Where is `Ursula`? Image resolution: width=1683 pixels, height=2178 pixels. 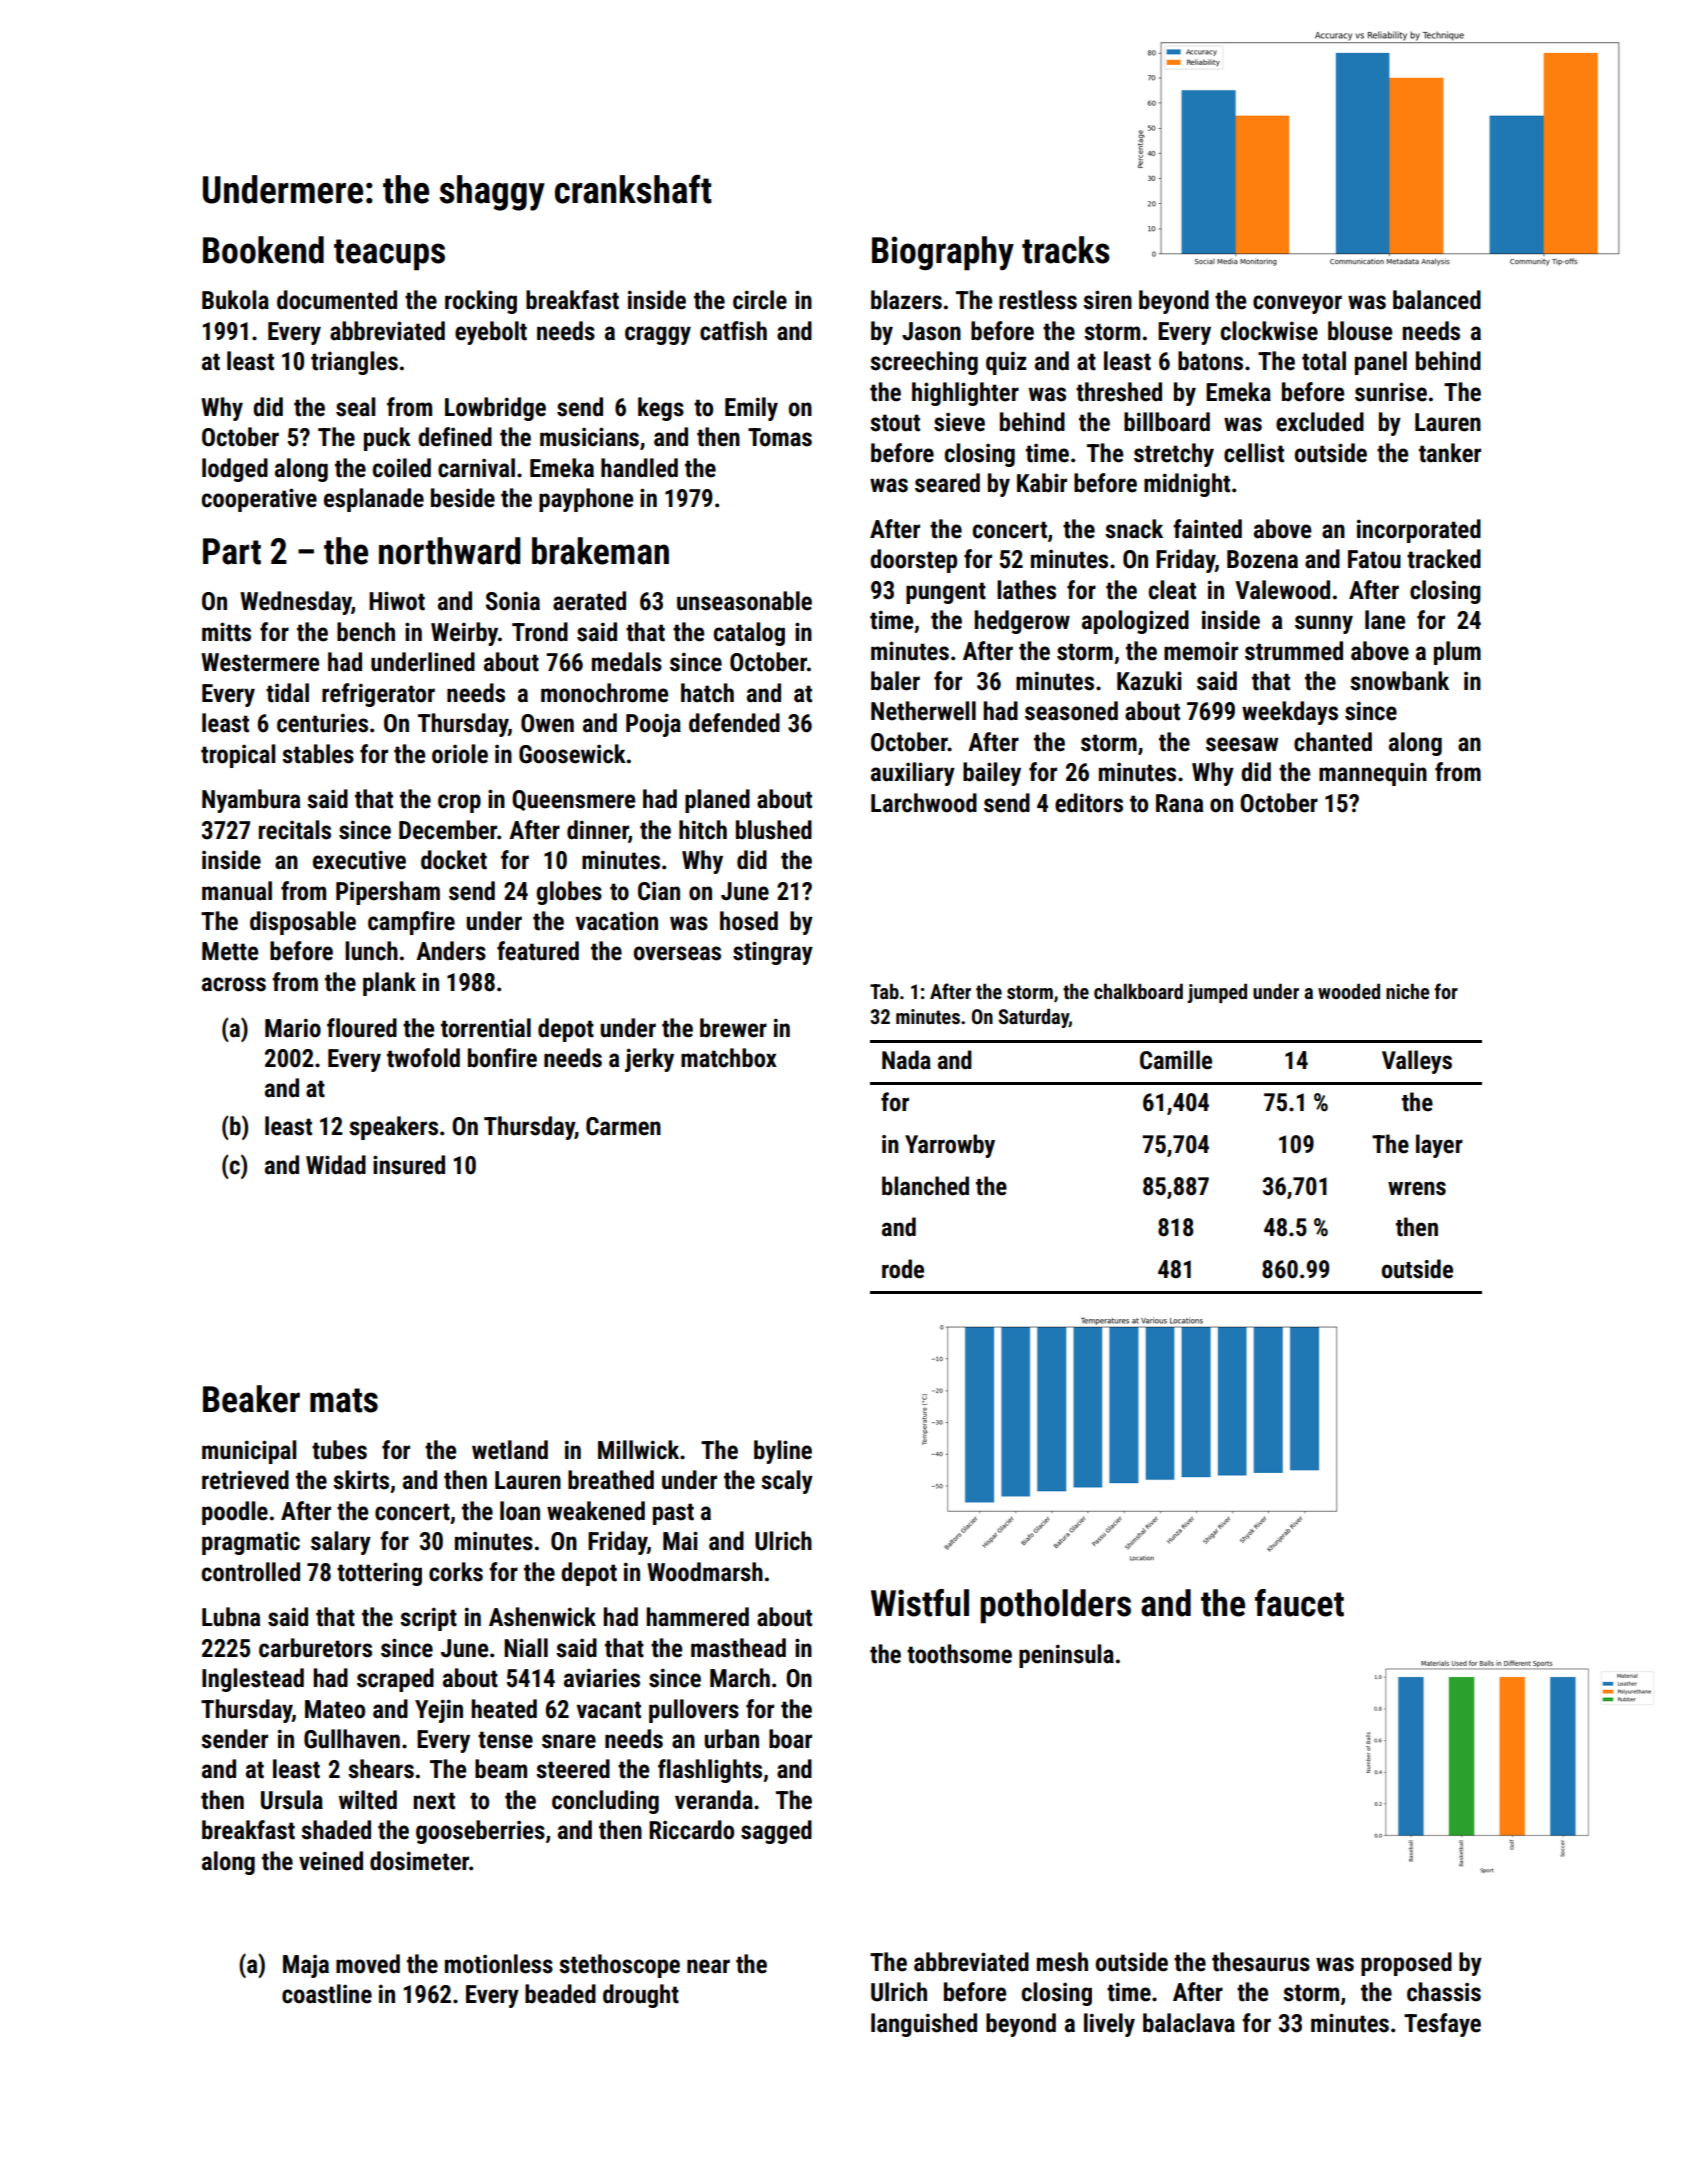
Ursula is located at coordinates (292, 1800).
